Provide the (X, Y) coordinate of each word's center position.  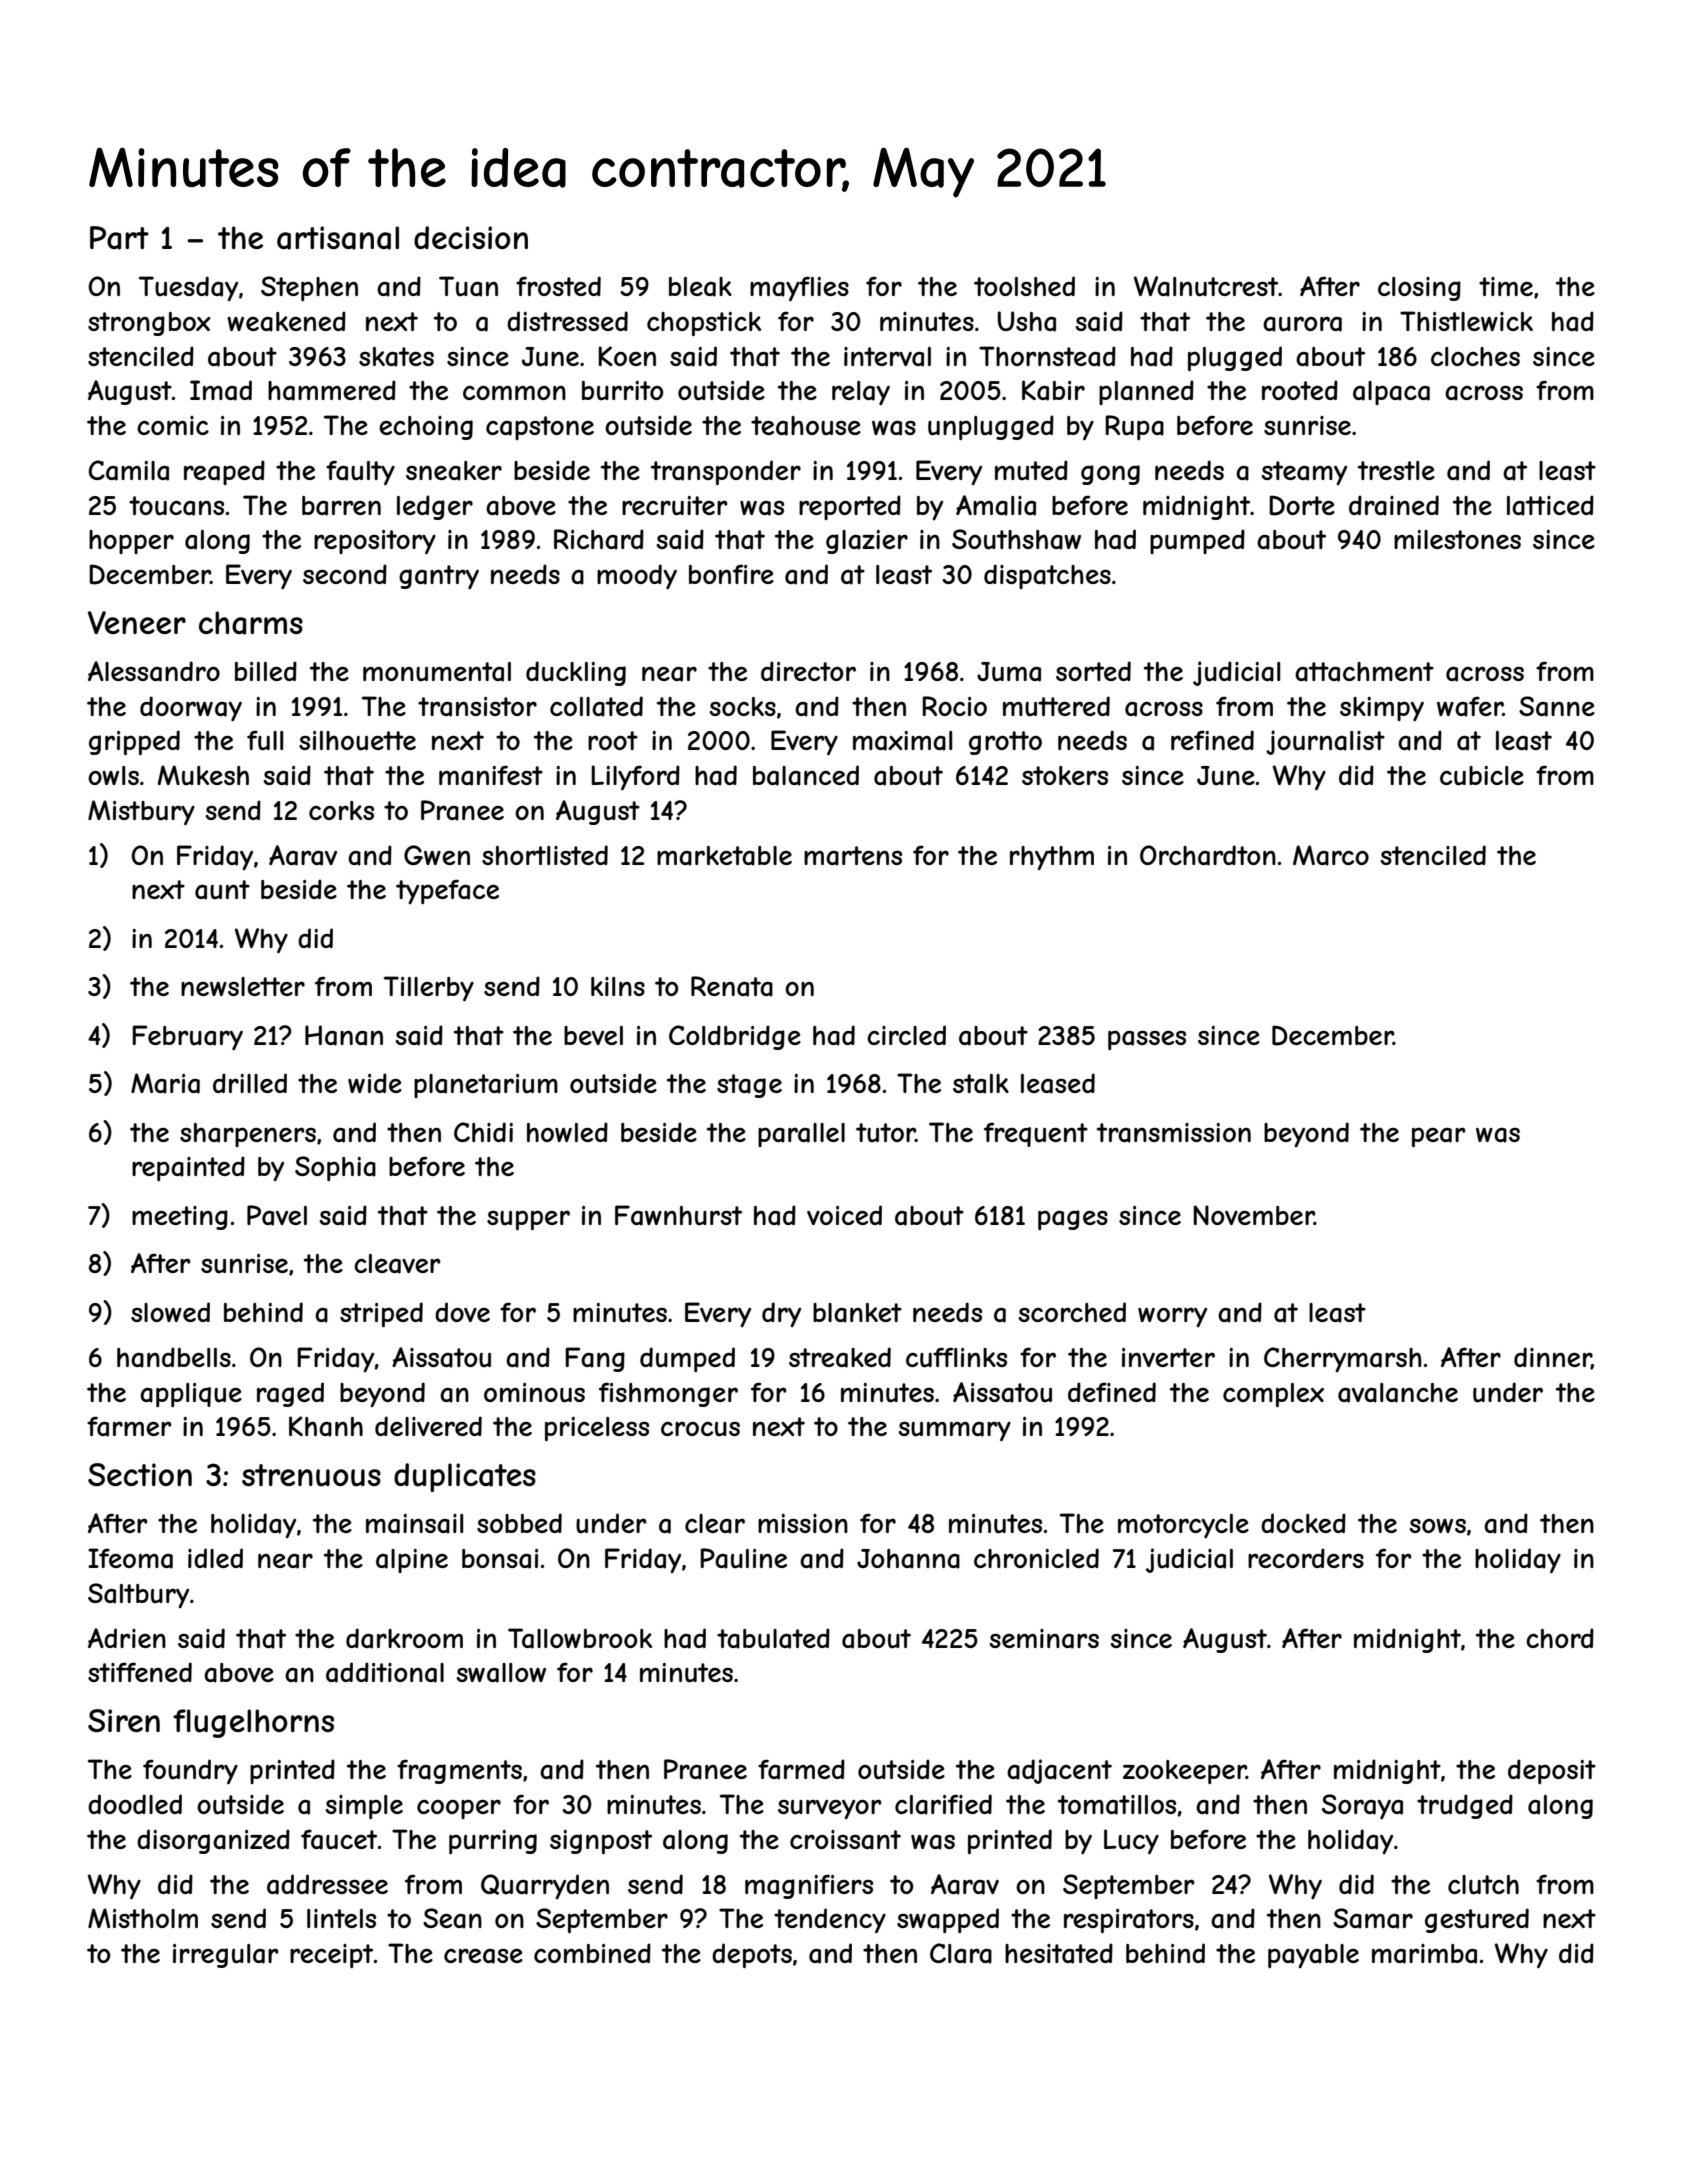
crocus (700, 1429)
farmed (801, 1769)
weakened (286, 321)
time (1506, 286)
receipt (331, 1956)
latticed (1550, 505)
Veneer (137, 622)
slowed (170, 1312)
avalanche (1398, 1393)
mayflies (799, 289)
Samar (1373, 1918)
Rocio (954, 706)
